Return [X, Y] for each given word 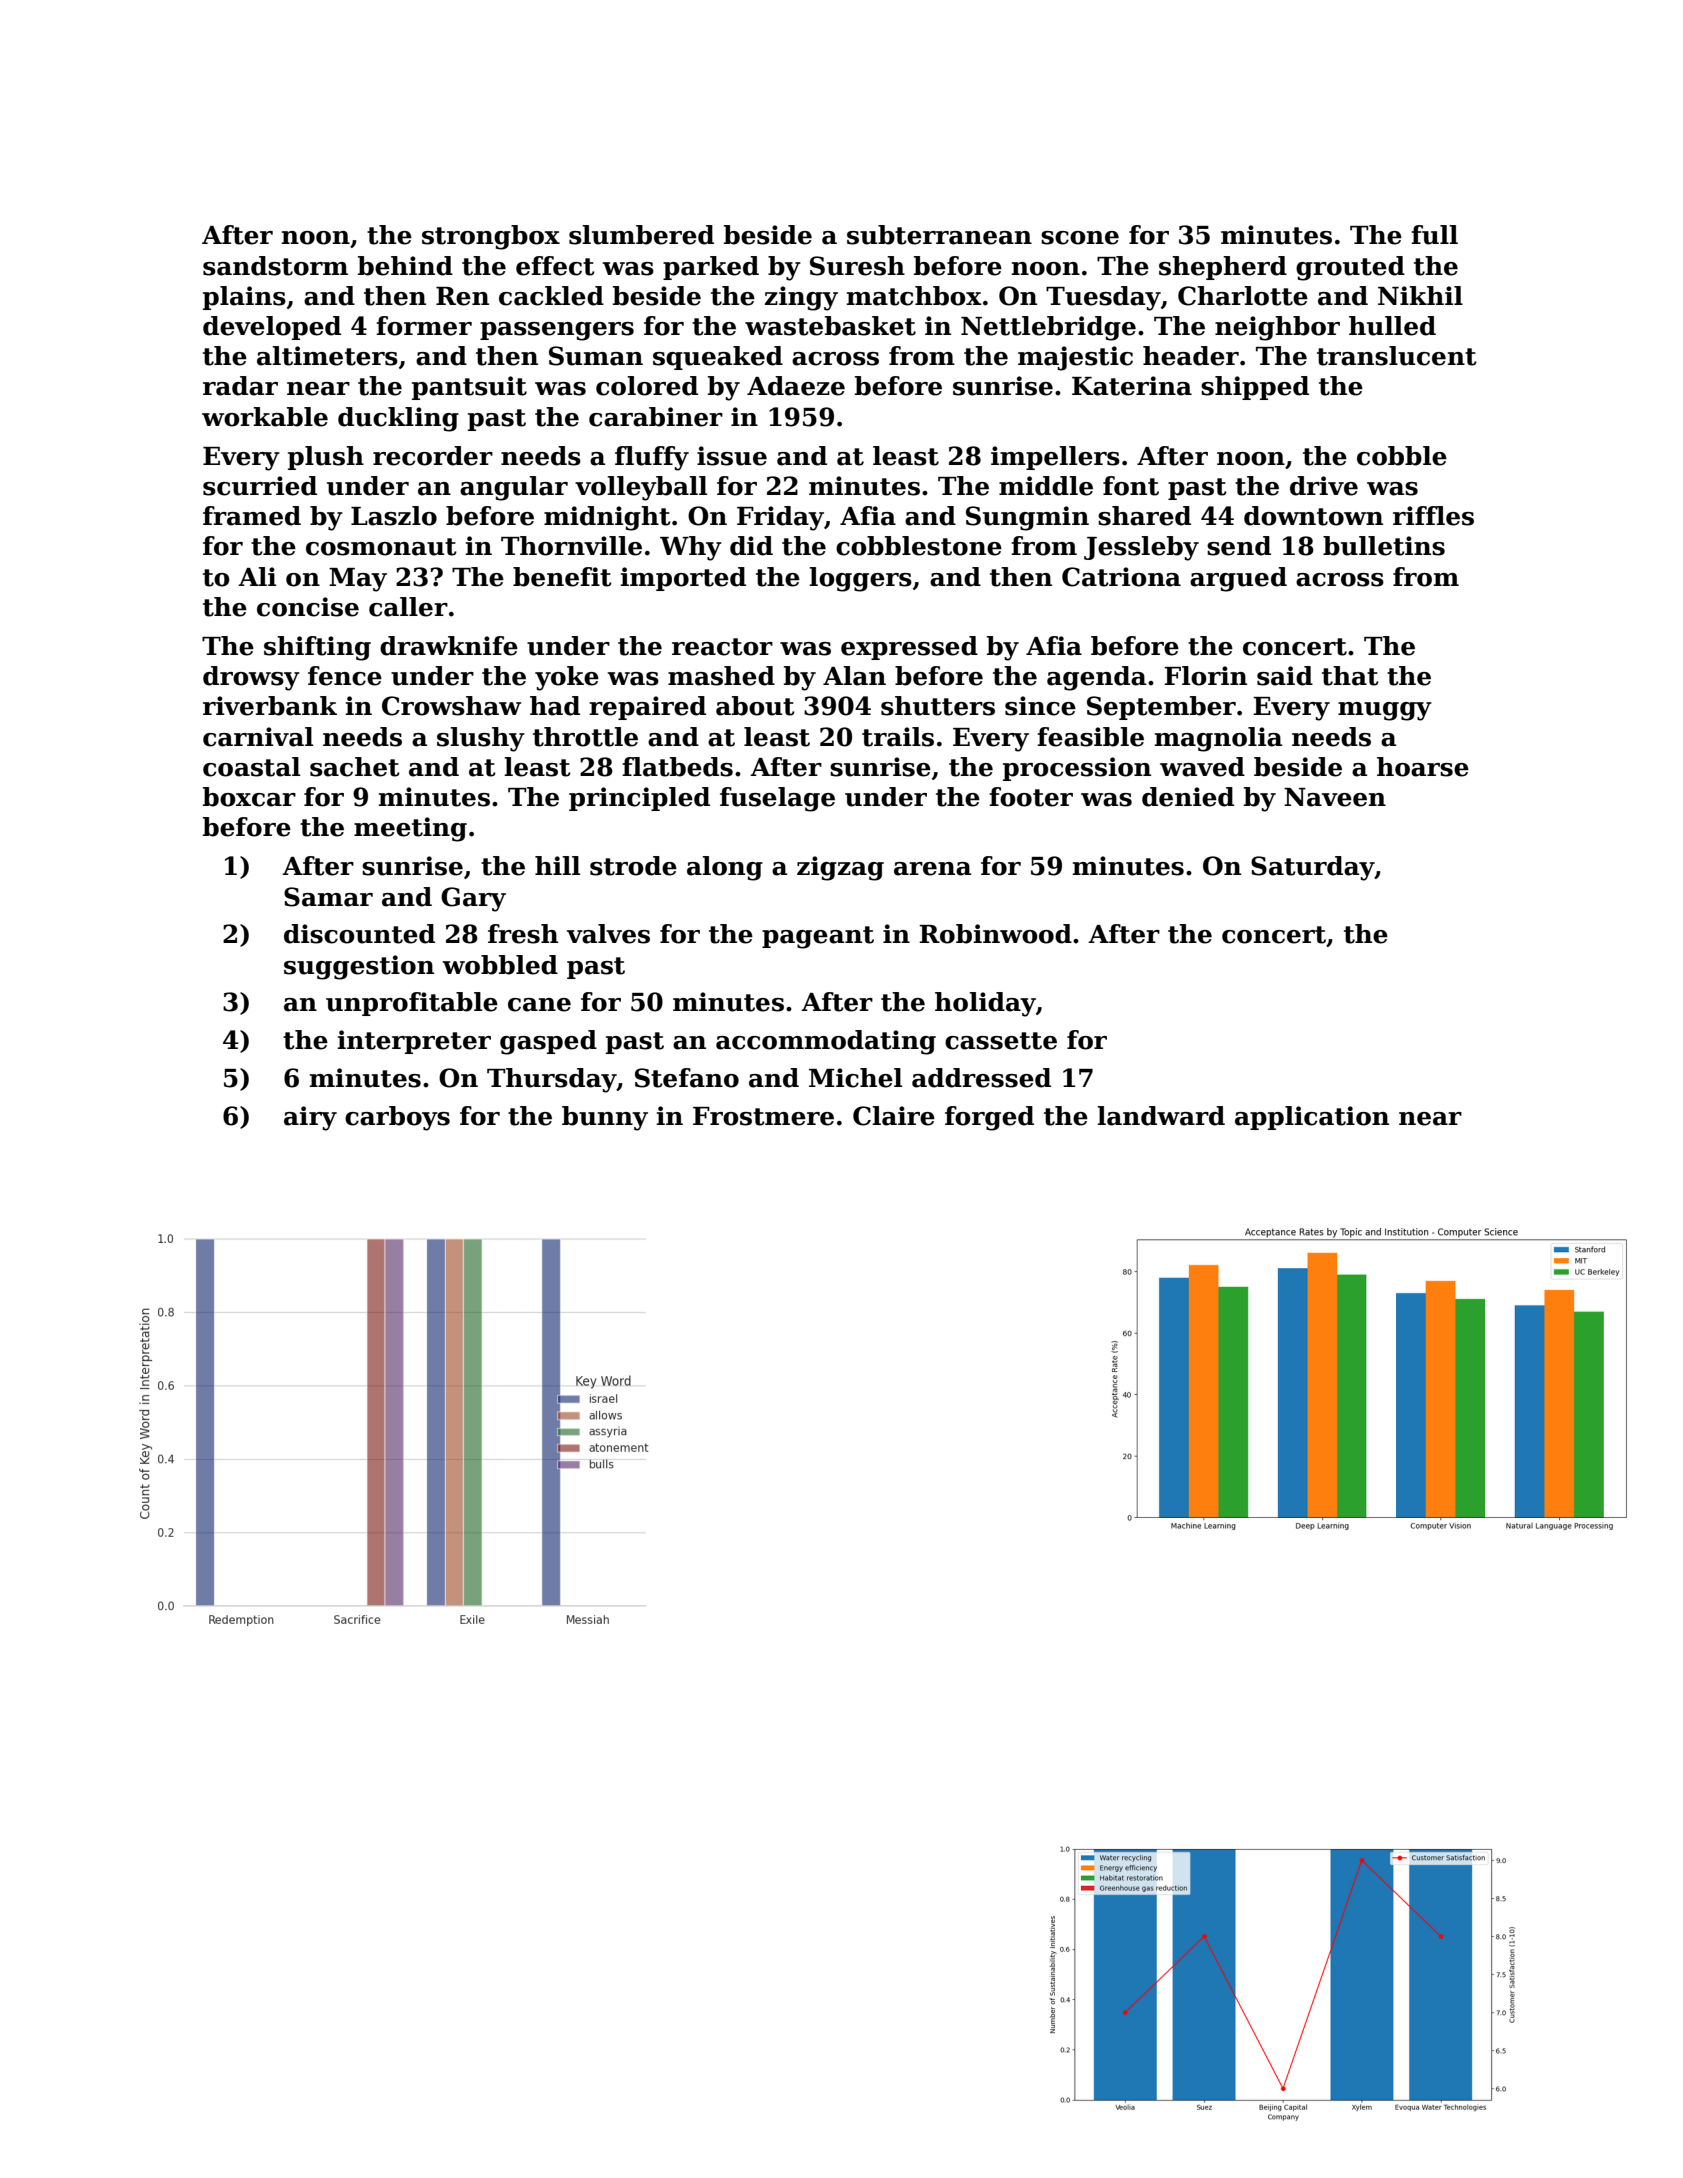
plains [244, 298]
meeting [410, 829]
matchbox [914, 296]
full [1434, 235]
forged [989, 1118]
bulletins [1384, 546]
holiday [985, 1004]
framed [252, 516]
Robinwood [995, 934]
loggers [860, 579]
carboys [397, 1118]
